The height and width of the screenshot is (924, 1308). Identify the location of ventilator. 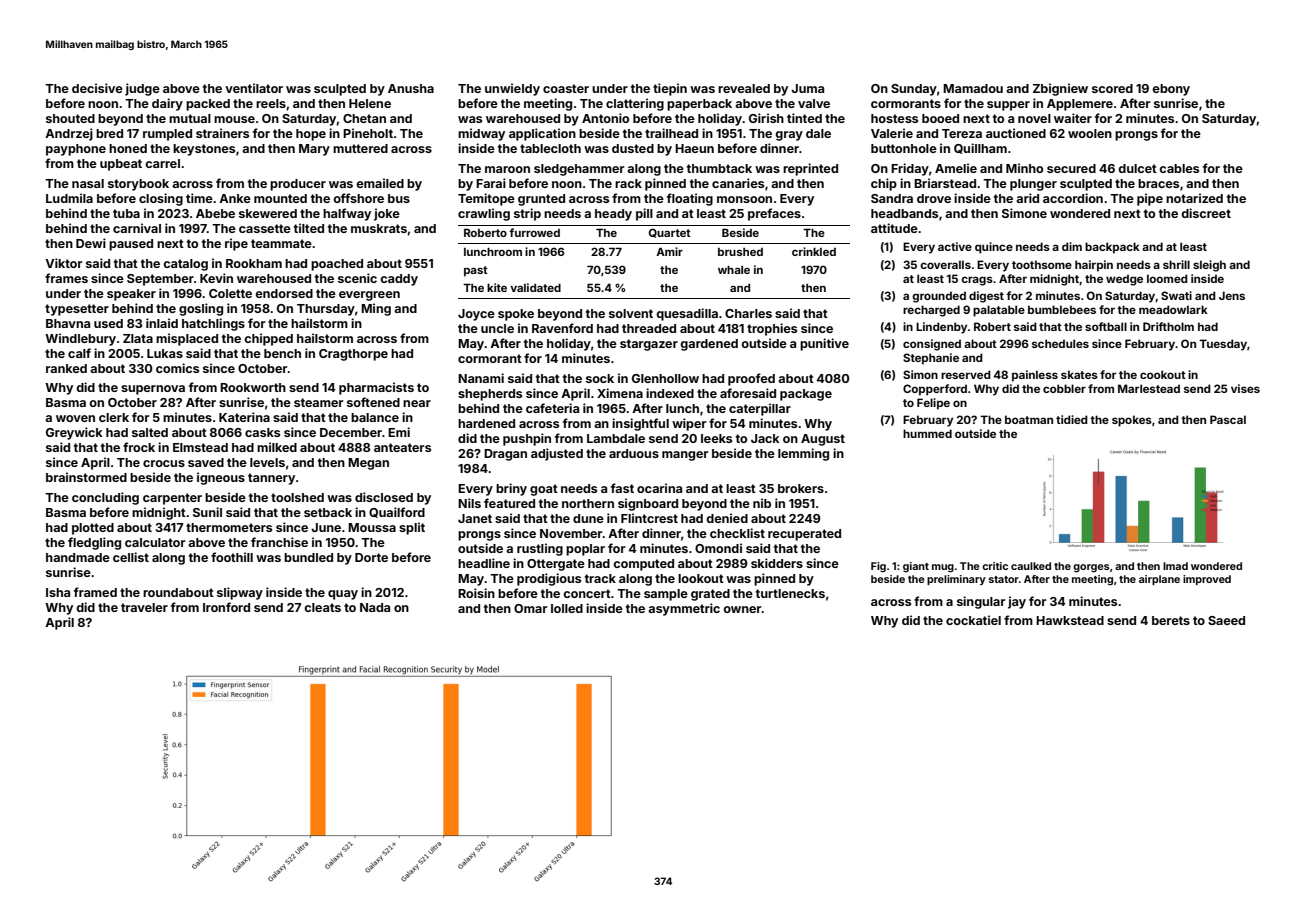
(254, 88).
